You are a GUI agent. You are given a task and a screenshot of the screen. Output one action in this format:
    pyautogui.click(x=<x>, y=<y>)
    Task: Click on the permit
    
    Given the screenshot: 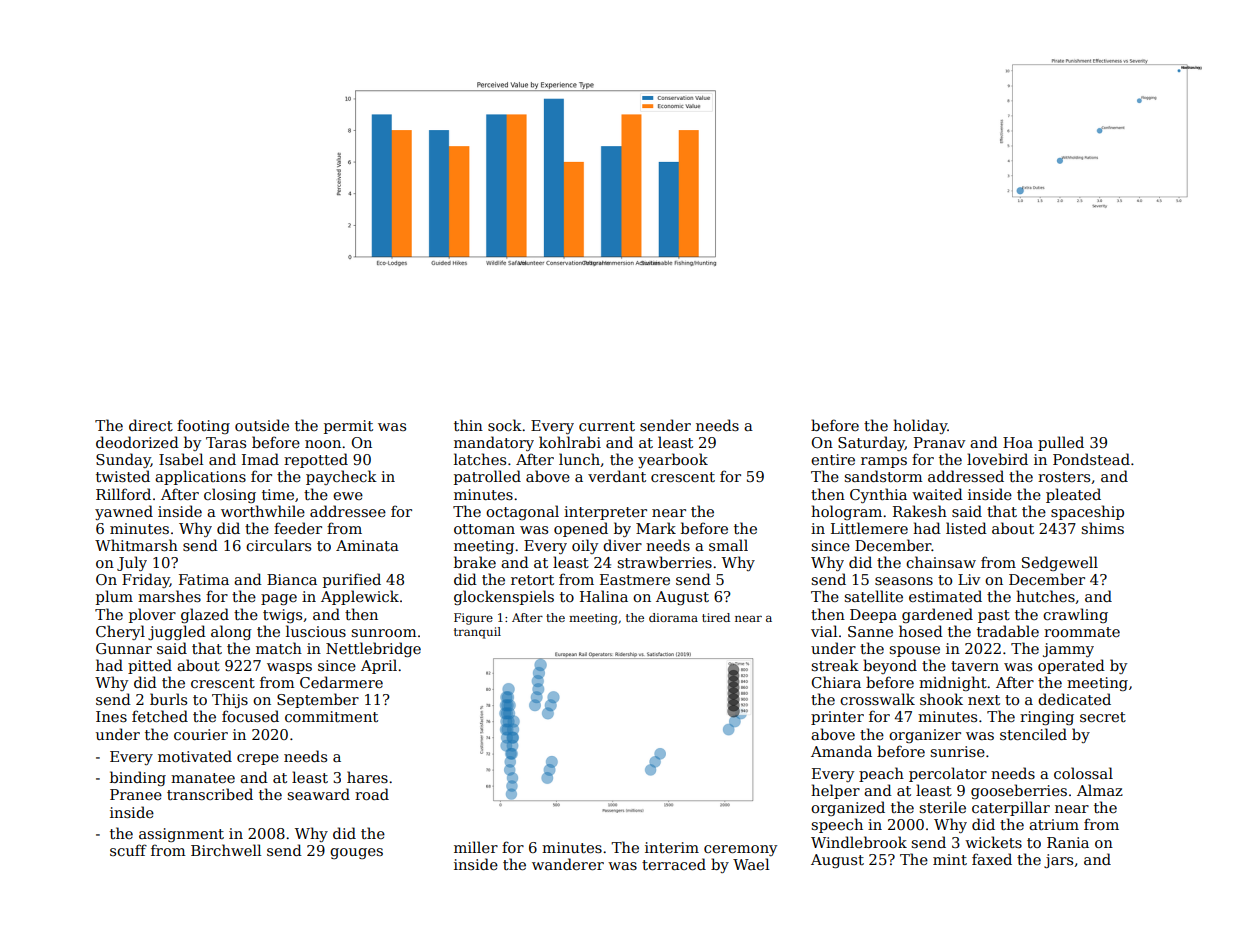 What is the action you would take?
    pyautogui.click(x=348, y=427)
